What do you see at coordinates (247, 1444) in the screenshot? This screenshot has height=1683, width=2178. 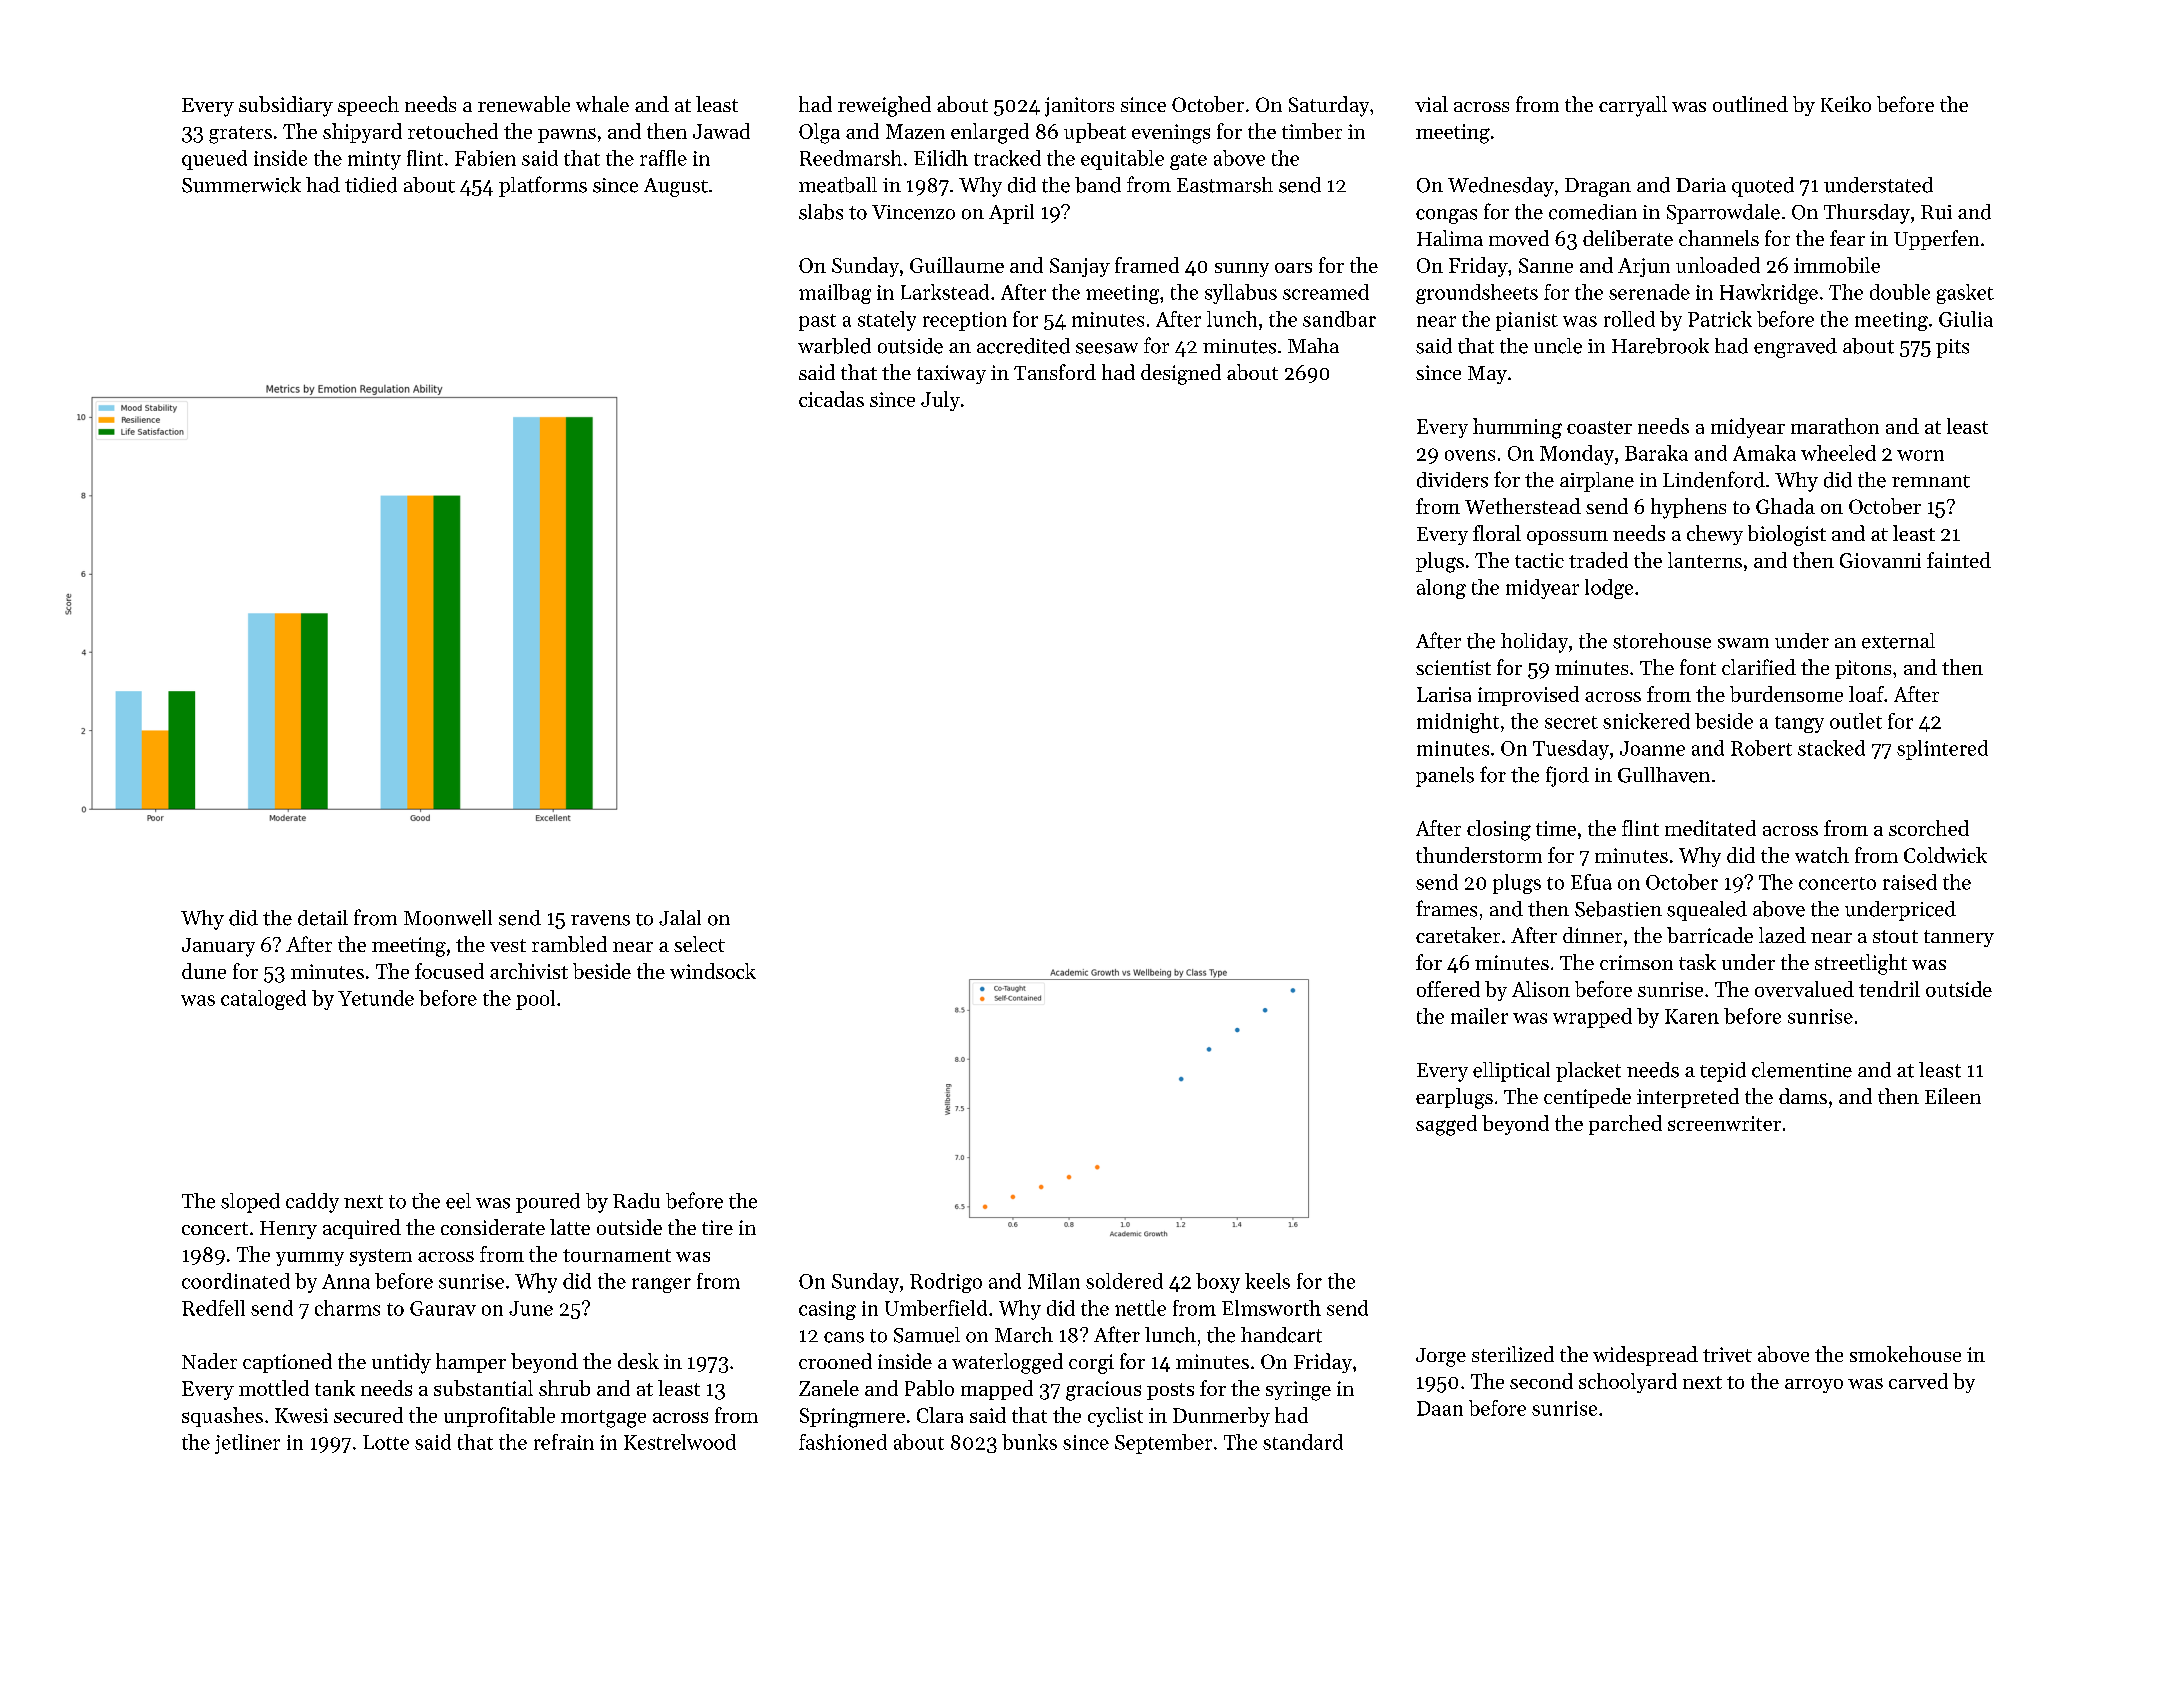 I see `jetliner` at bounding box center [247, 1444].
